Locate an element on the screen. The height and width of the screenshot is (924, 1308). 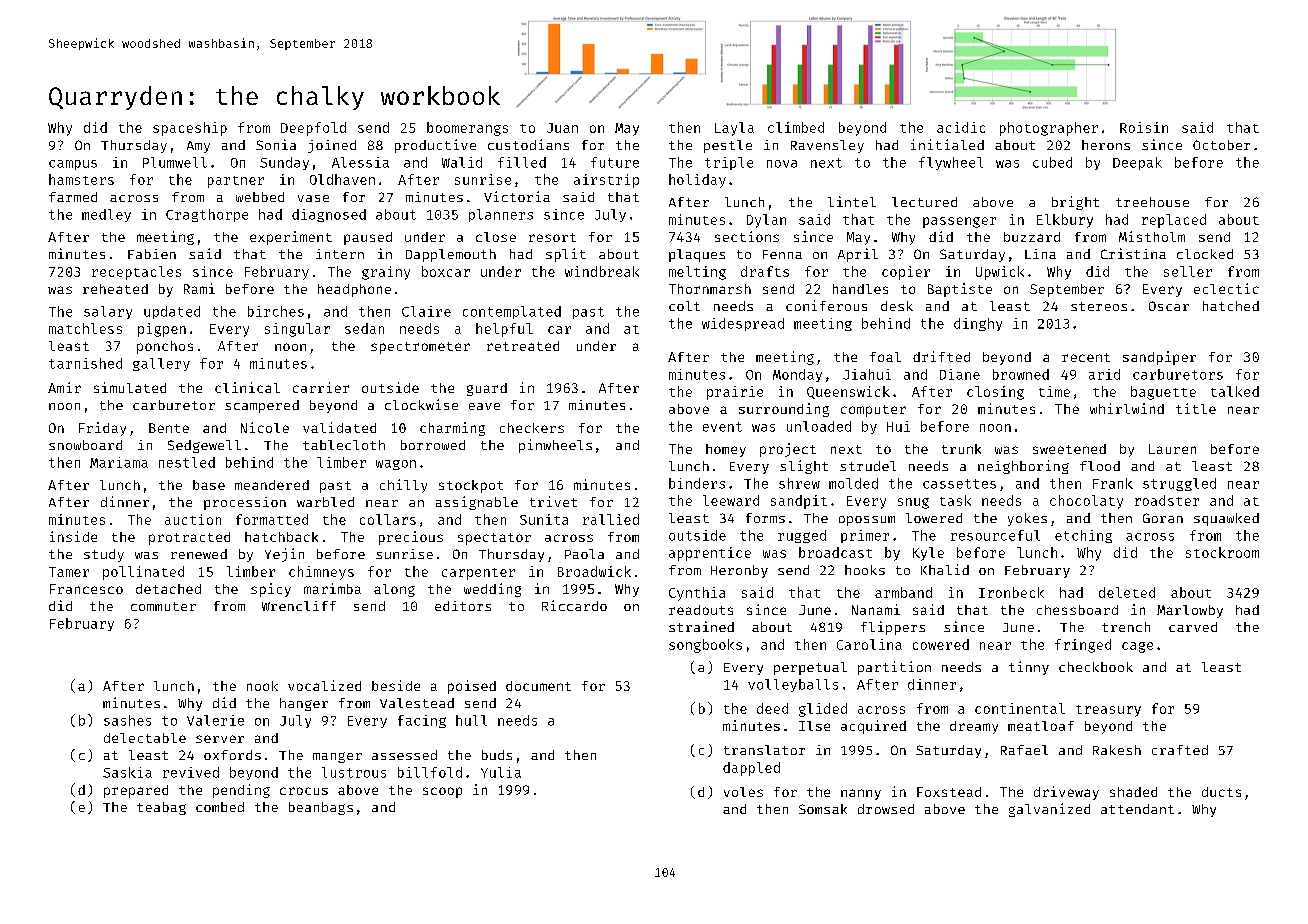
Yejin is located at coordinates (284, 555).
